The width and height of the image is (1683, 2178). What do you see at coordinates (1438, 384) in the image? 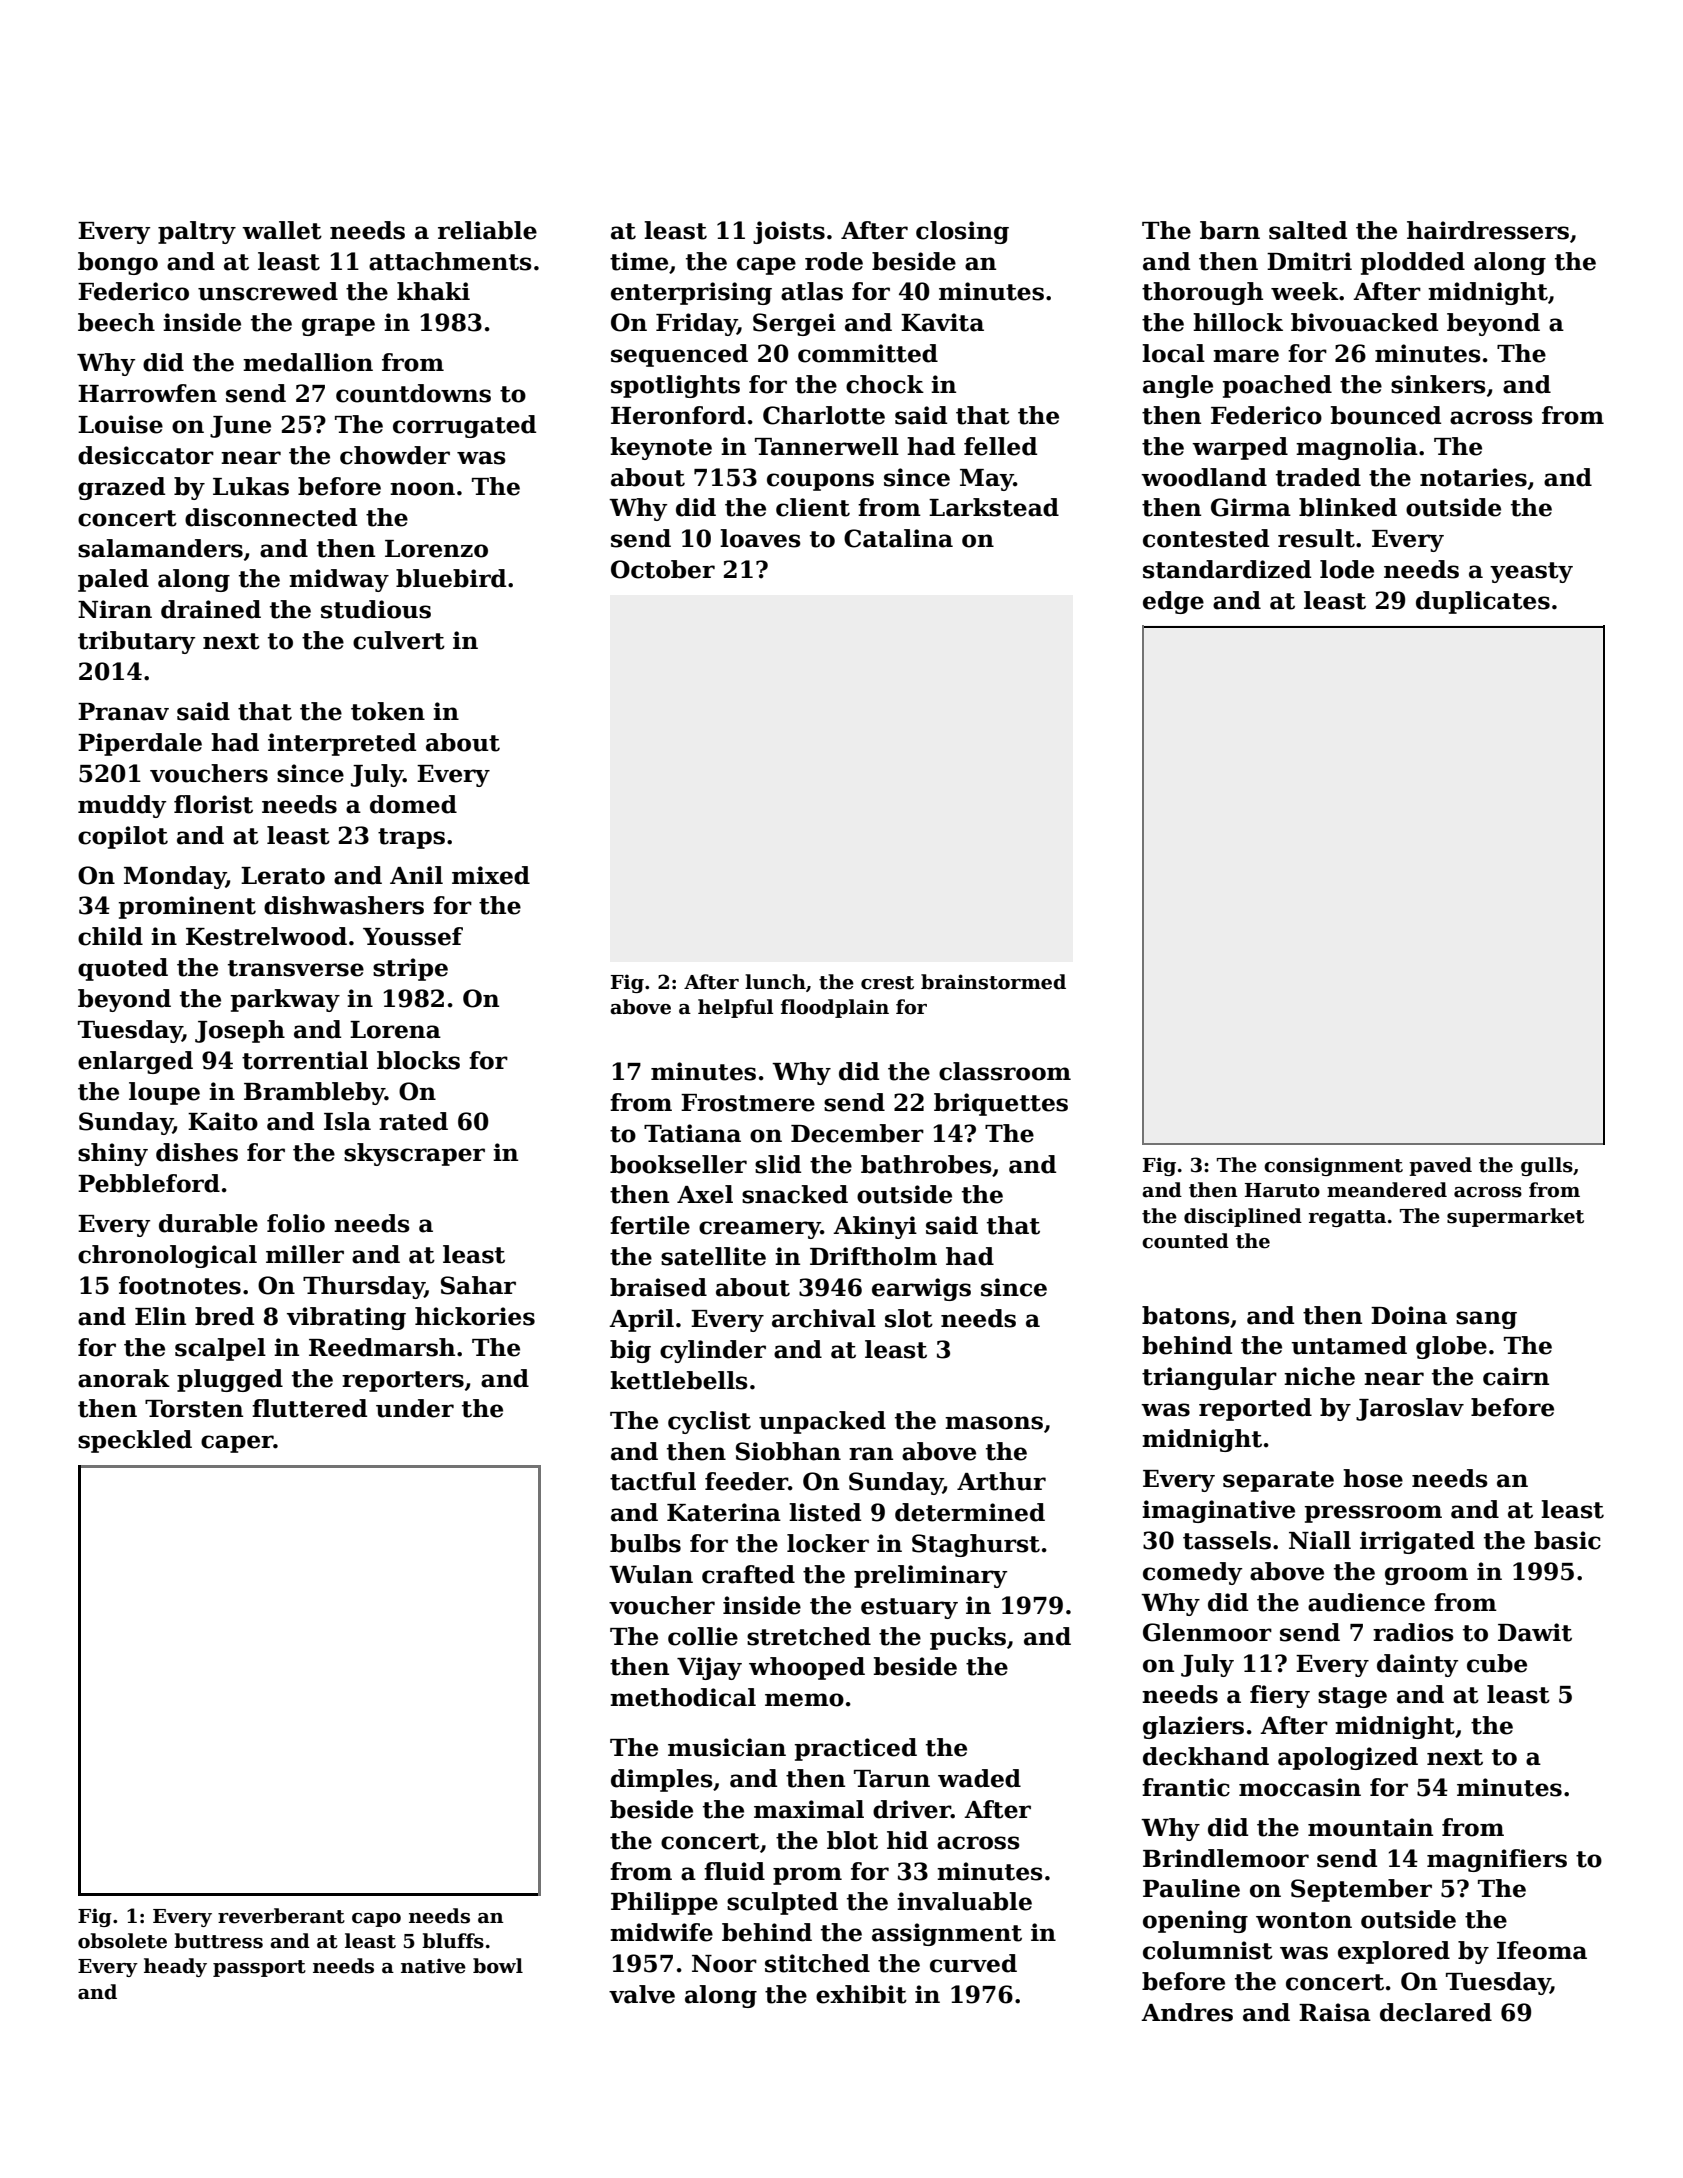
I see `sinkers` at bounding box center [1438, 384].
